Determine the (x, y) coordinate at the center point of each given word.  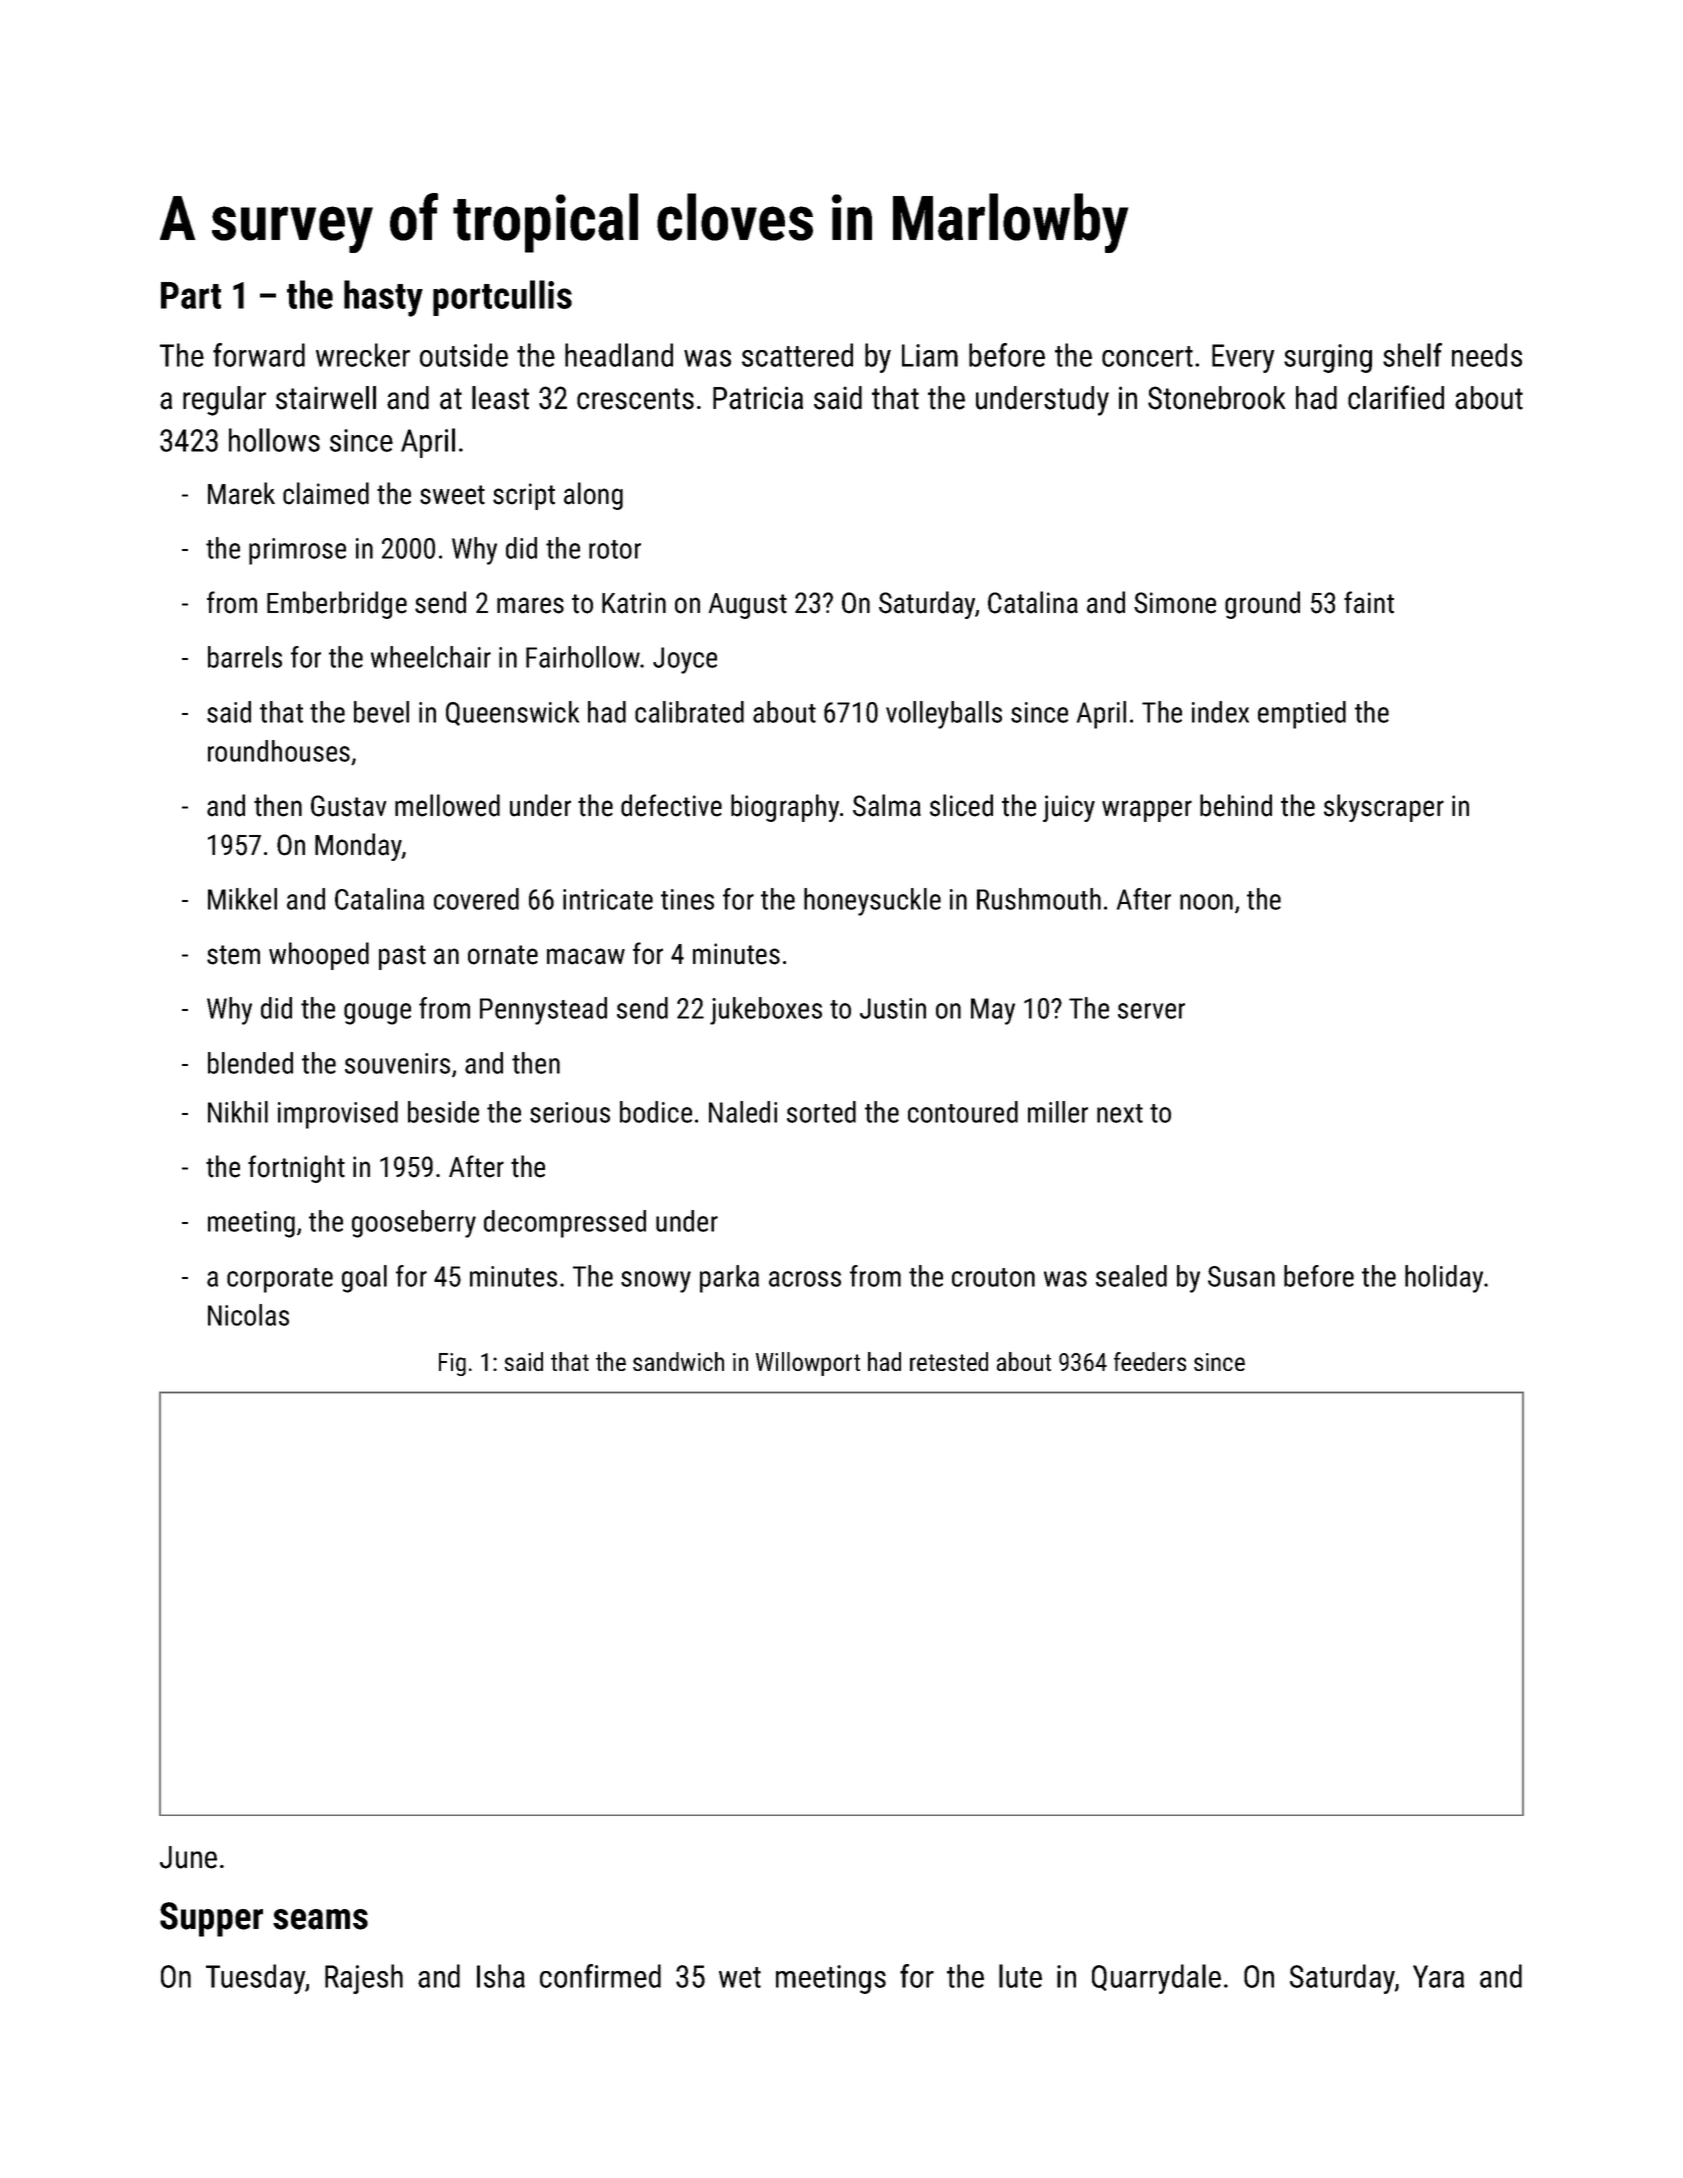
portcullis (502, 298)
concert (1147, 356)
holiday (1444, 1279)
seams (320, 1919)
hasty (383, 298)
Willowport (808, 1364)
